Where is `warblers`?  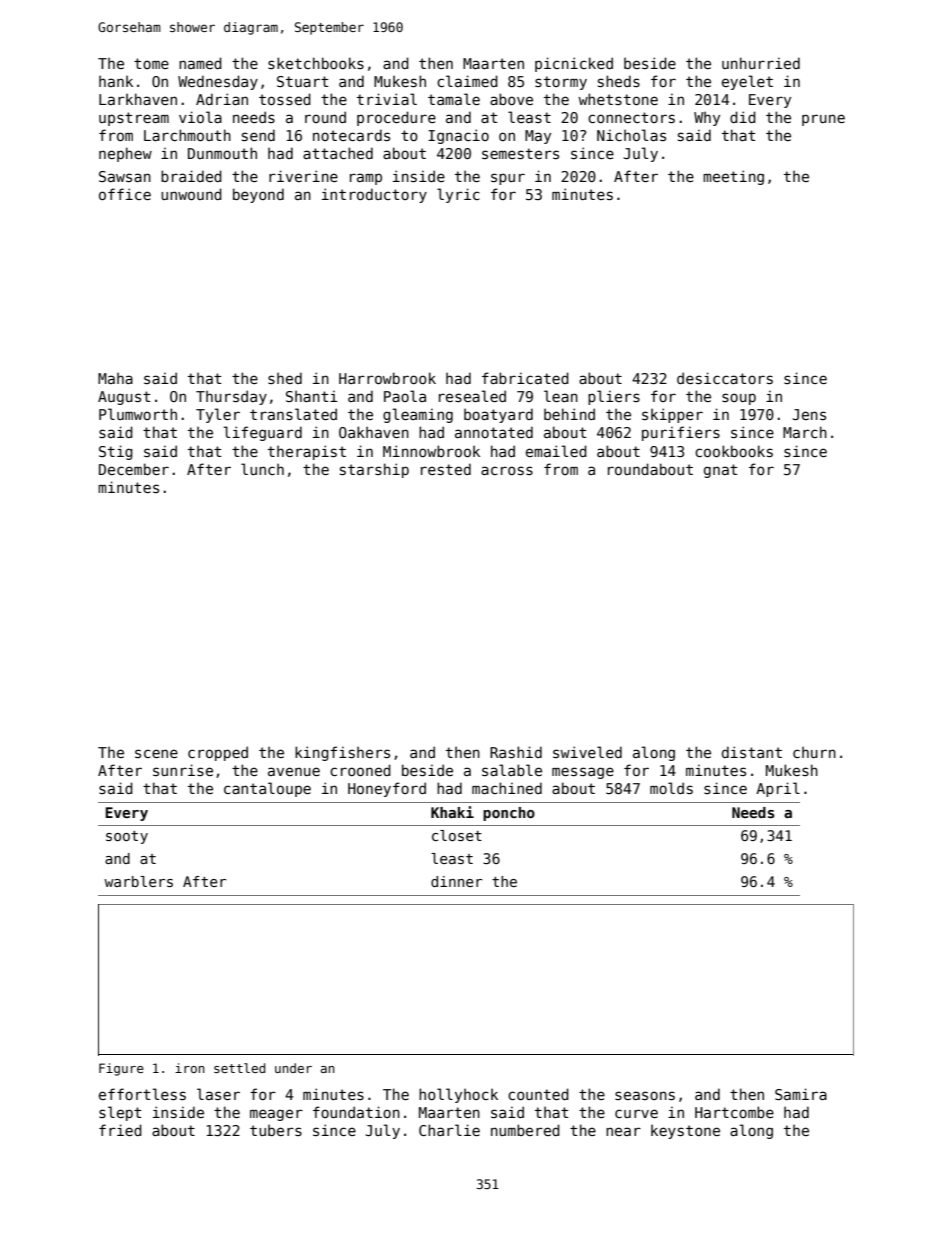 warblers is located at coordinates (138, 881).
